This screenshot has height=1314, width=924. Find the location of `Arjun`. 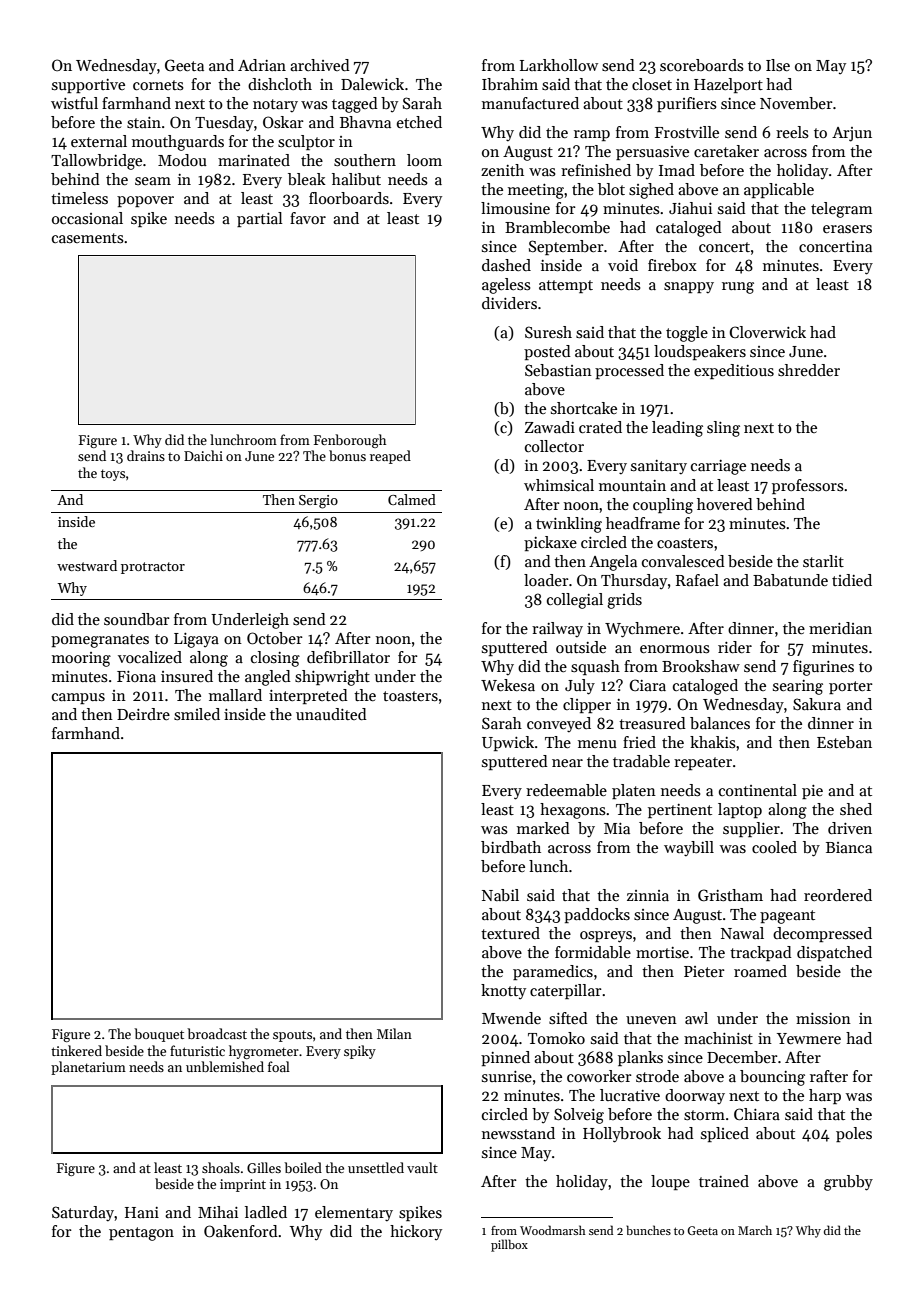

Arjun is located at coordinates (852, 134).
